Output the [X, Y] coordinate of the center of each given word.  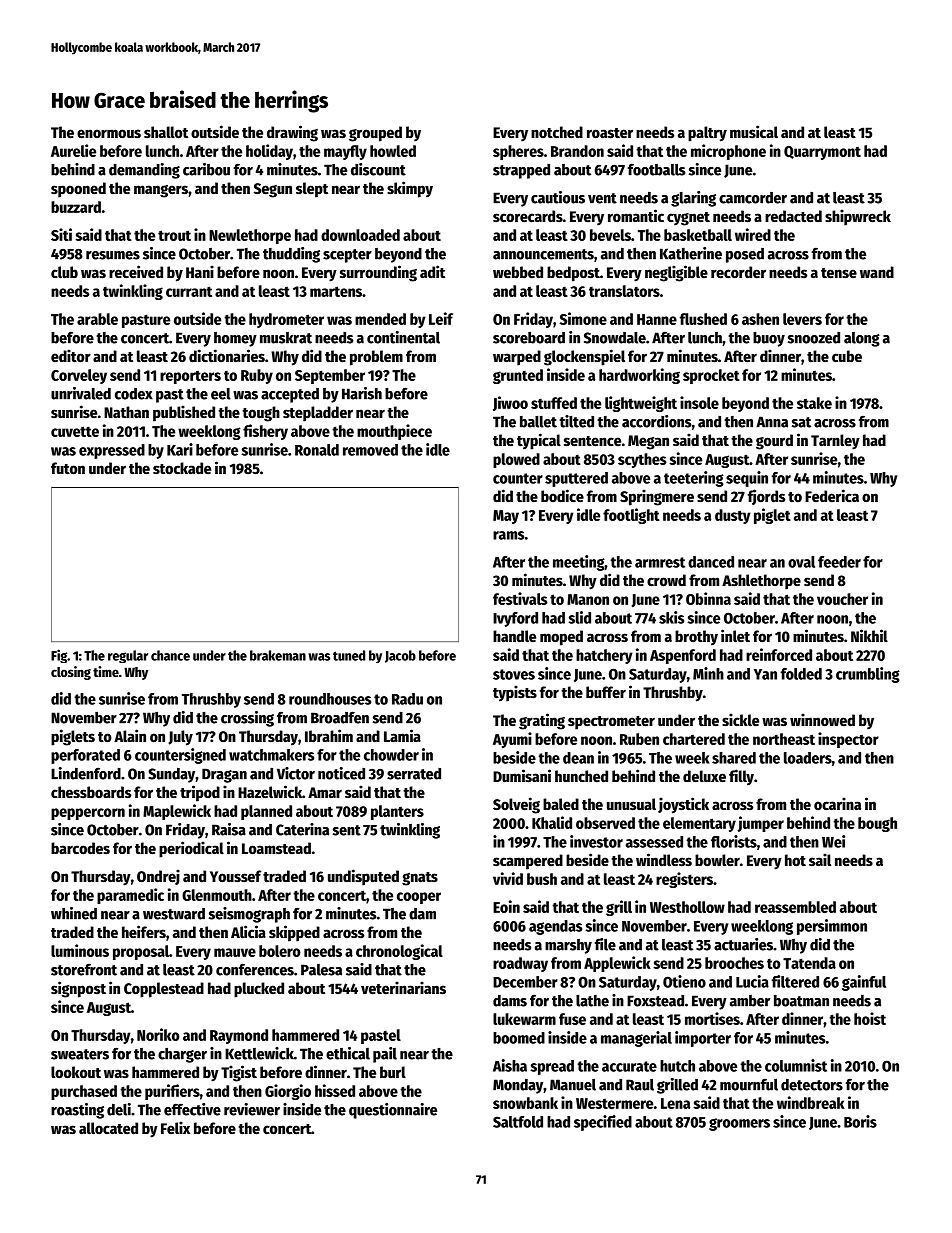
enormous [109, 133]
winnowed [822, 719]
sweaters [80, 1054]
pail [385, 1055]
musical [754, 131]
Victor [296, 773]
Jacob [400, 656]
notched [557, 132]
